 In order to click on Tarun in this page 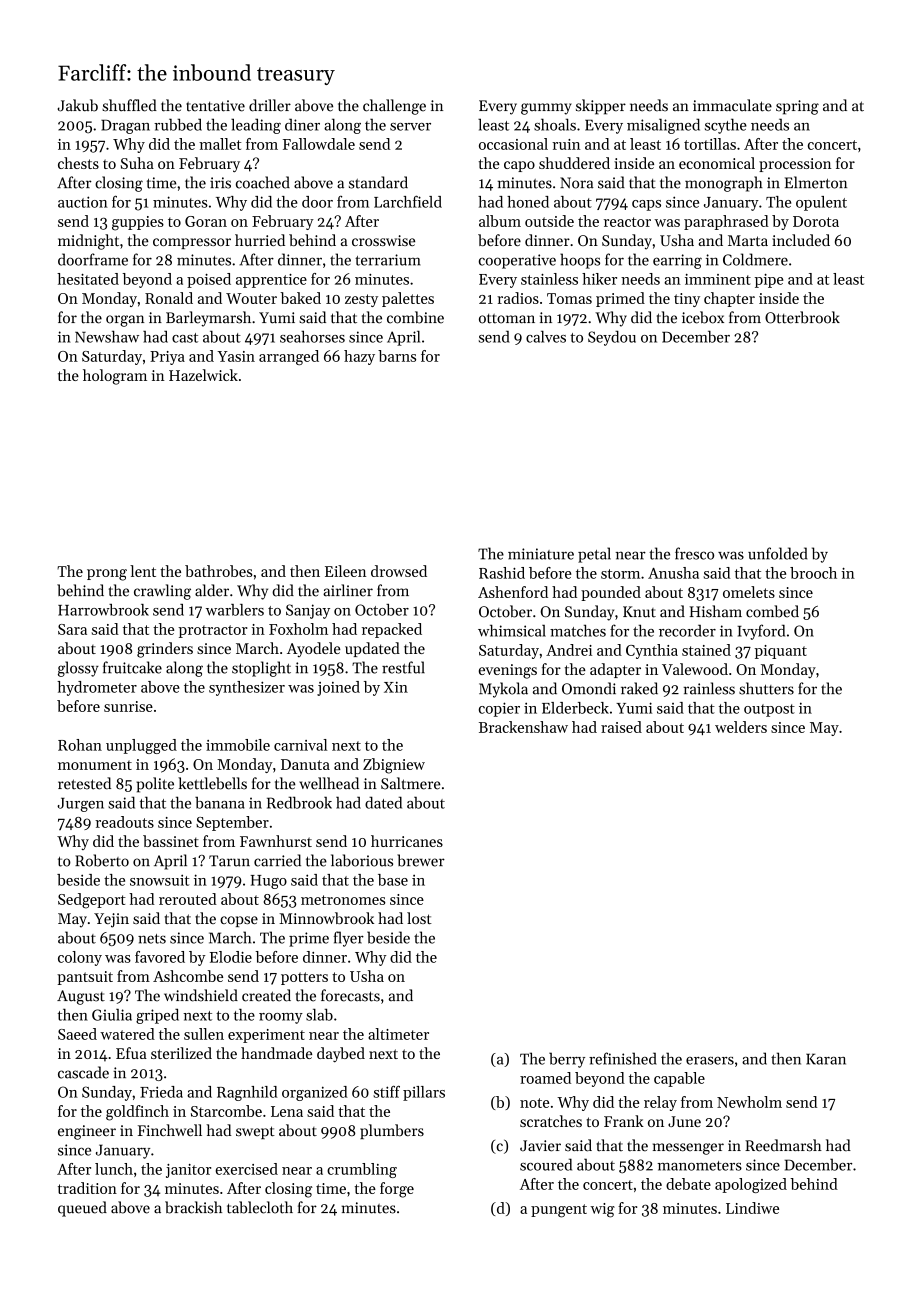, I will do `click(229, 861)`.
